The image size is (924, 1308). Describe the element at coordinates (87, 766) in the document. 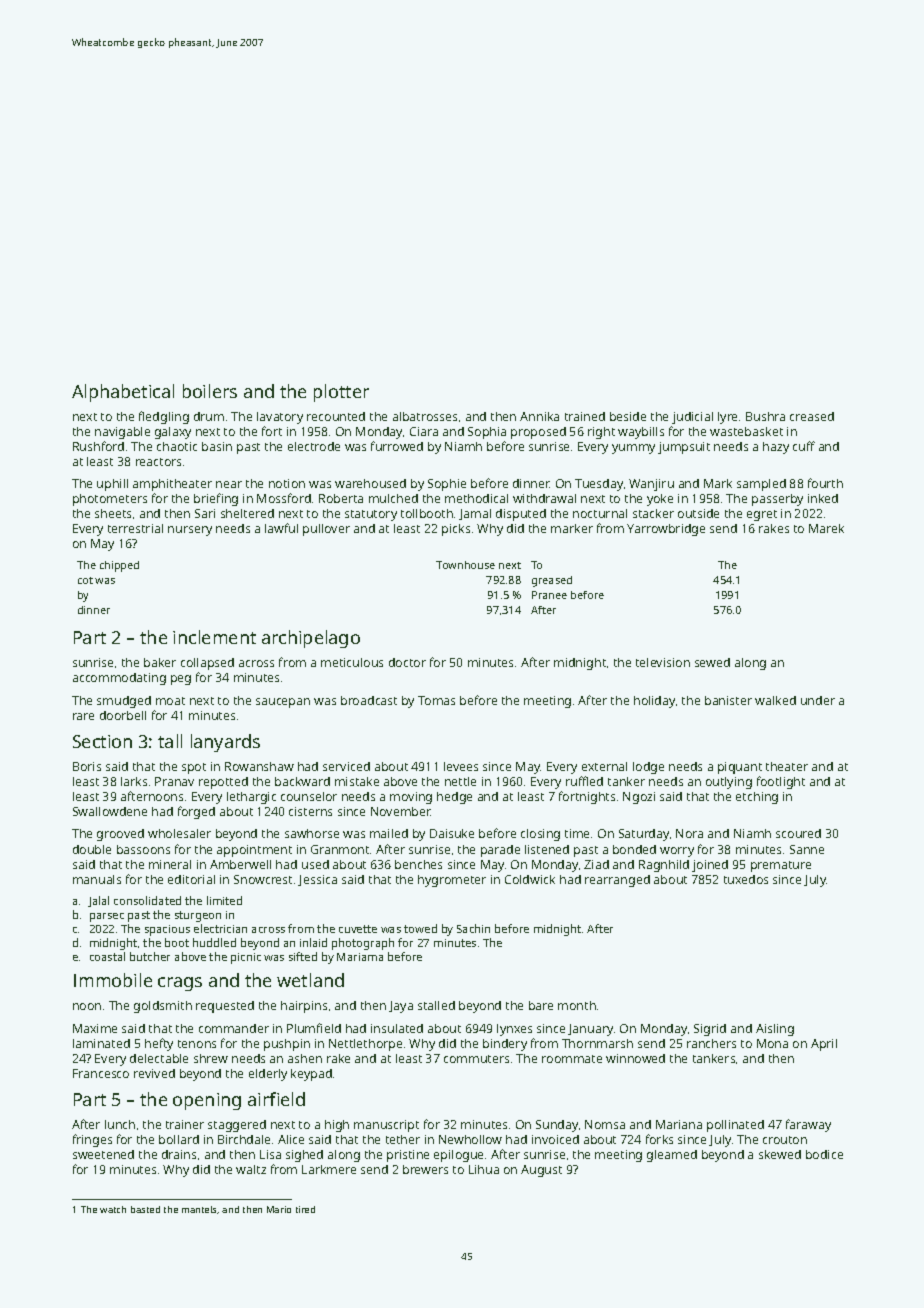

I see `Boris` at that location.
